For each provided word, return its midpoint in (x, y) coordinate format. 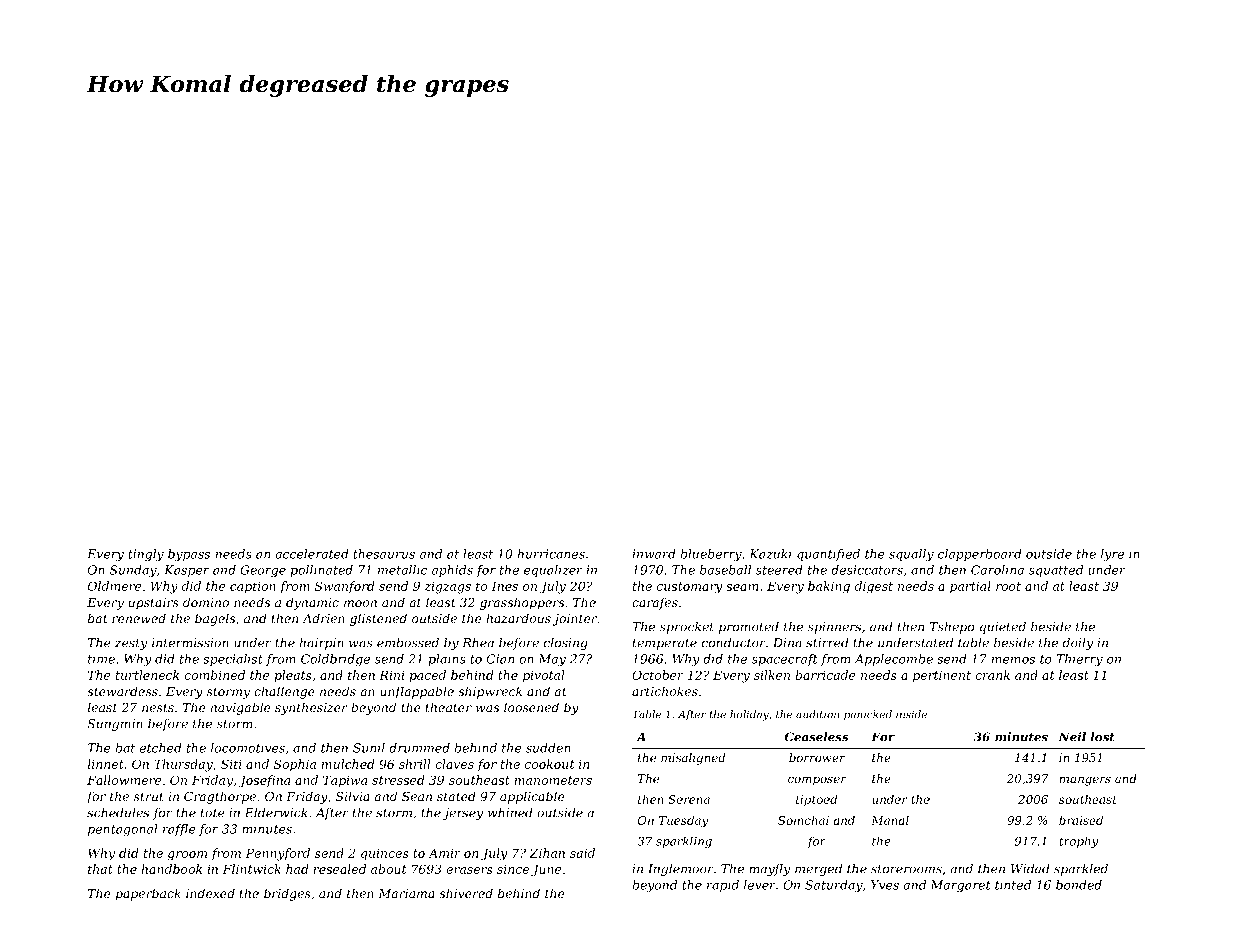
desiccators (867, 570)
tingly (146, 555)
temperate (665, 644)
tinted (1013, 885)
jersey (463, 814)
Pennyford (278, 854)
